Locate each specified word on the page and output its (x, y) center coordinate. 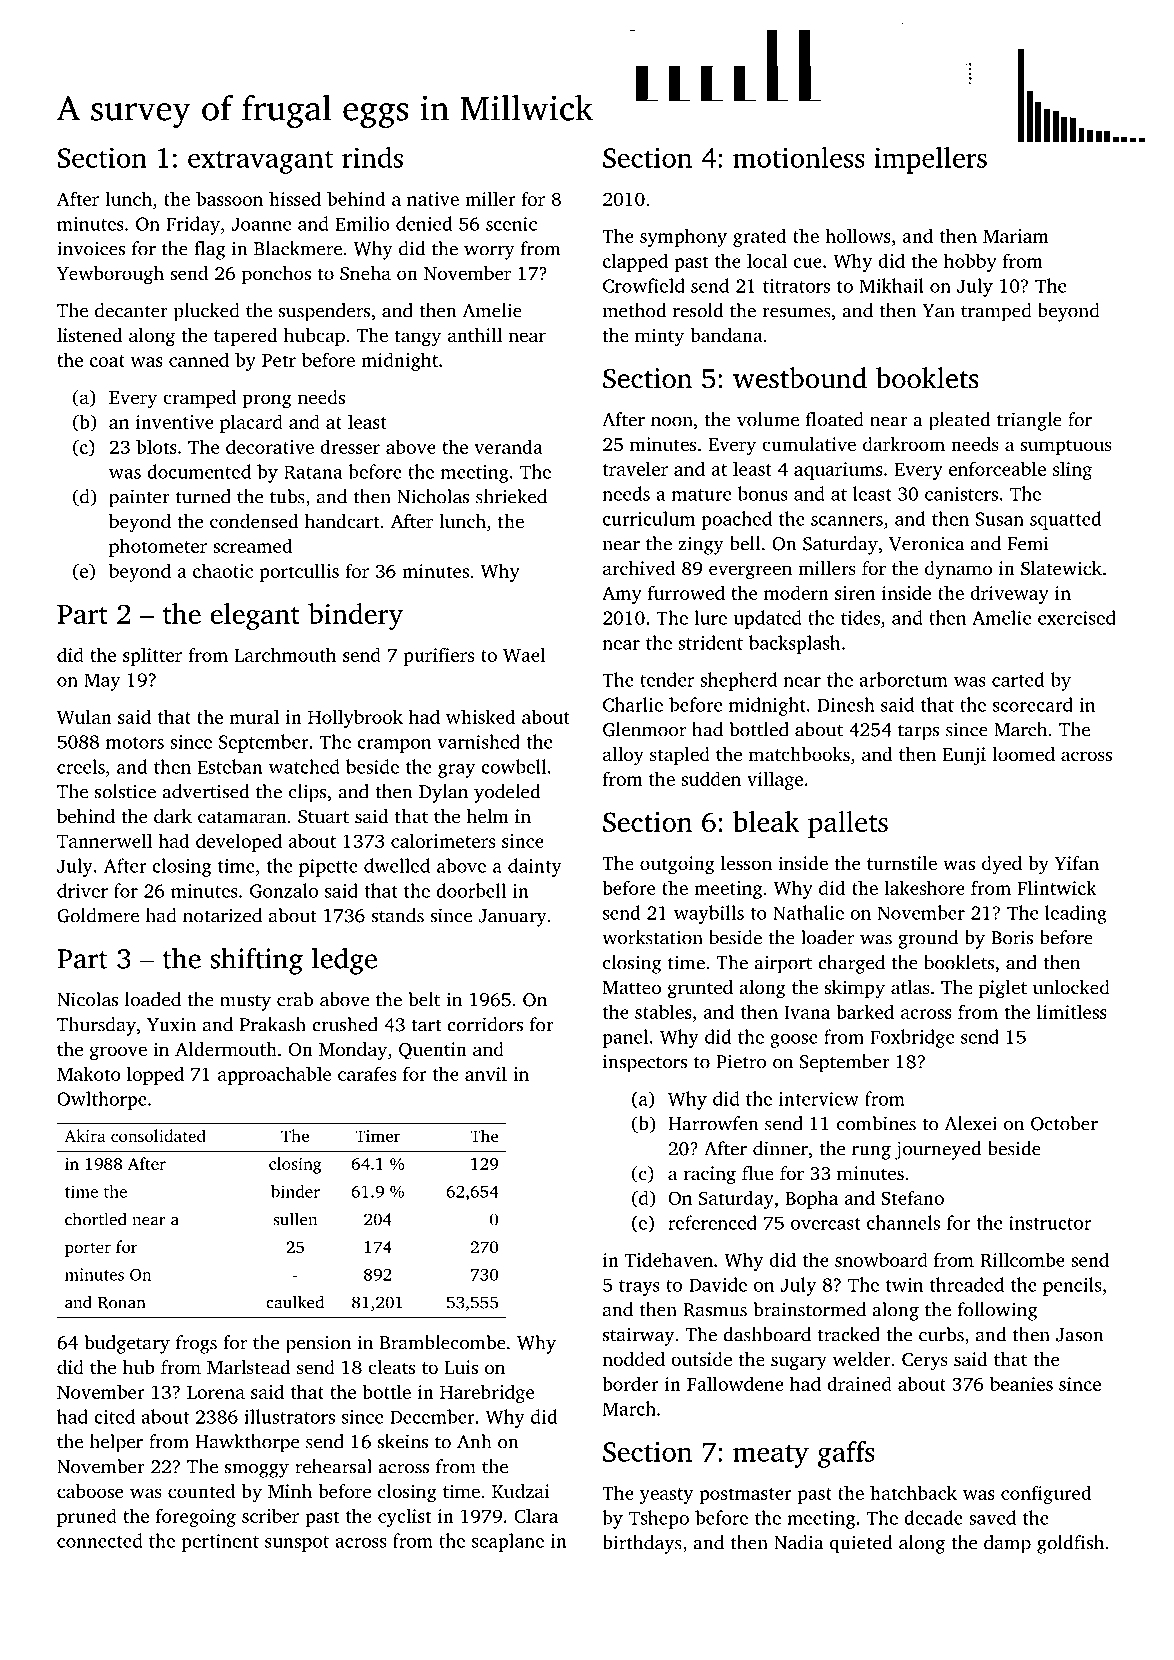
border (630, 1383)
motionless (799, 157)
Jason (1080, 1335)
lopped (155, 1075)
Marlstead (249, 1367)
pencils (1072, 1286)
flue (758, 1173)
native (433, 199)
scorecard (1033, 704)
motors (135, 743)
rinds (372, 157)
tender (667, 679)
